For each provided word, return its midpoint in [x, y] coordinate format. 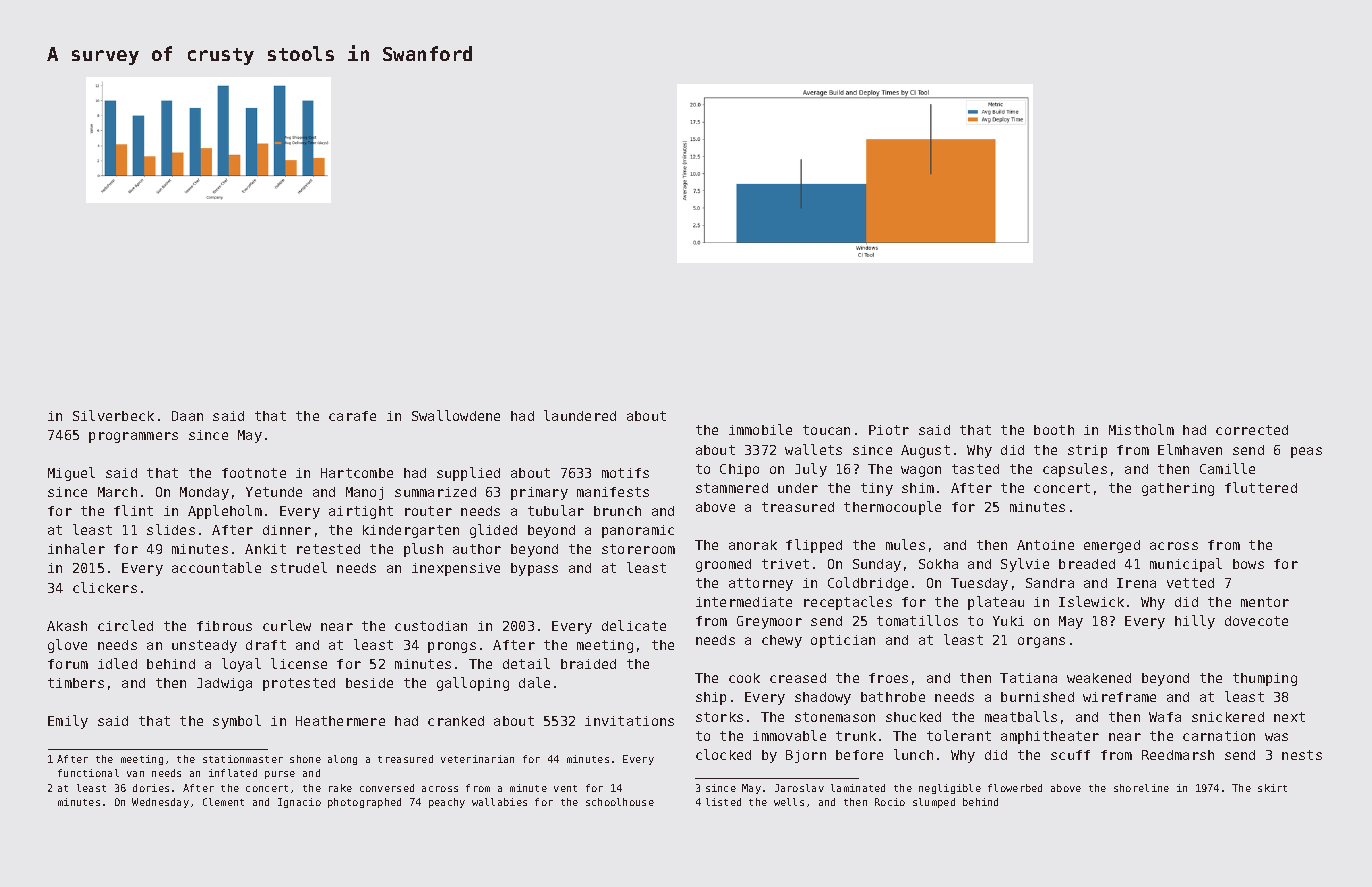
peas [1306, 452]
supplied [468, 474]
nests [1302, 755]
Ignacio [299, 803]
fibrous [224, 626]
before [859, 755]
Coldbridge [868, 584]
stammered [732, 488]
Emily [68, 722]
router [428, 511]
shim [918, 488]
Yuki [1008, 621]
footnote [254, 473]
